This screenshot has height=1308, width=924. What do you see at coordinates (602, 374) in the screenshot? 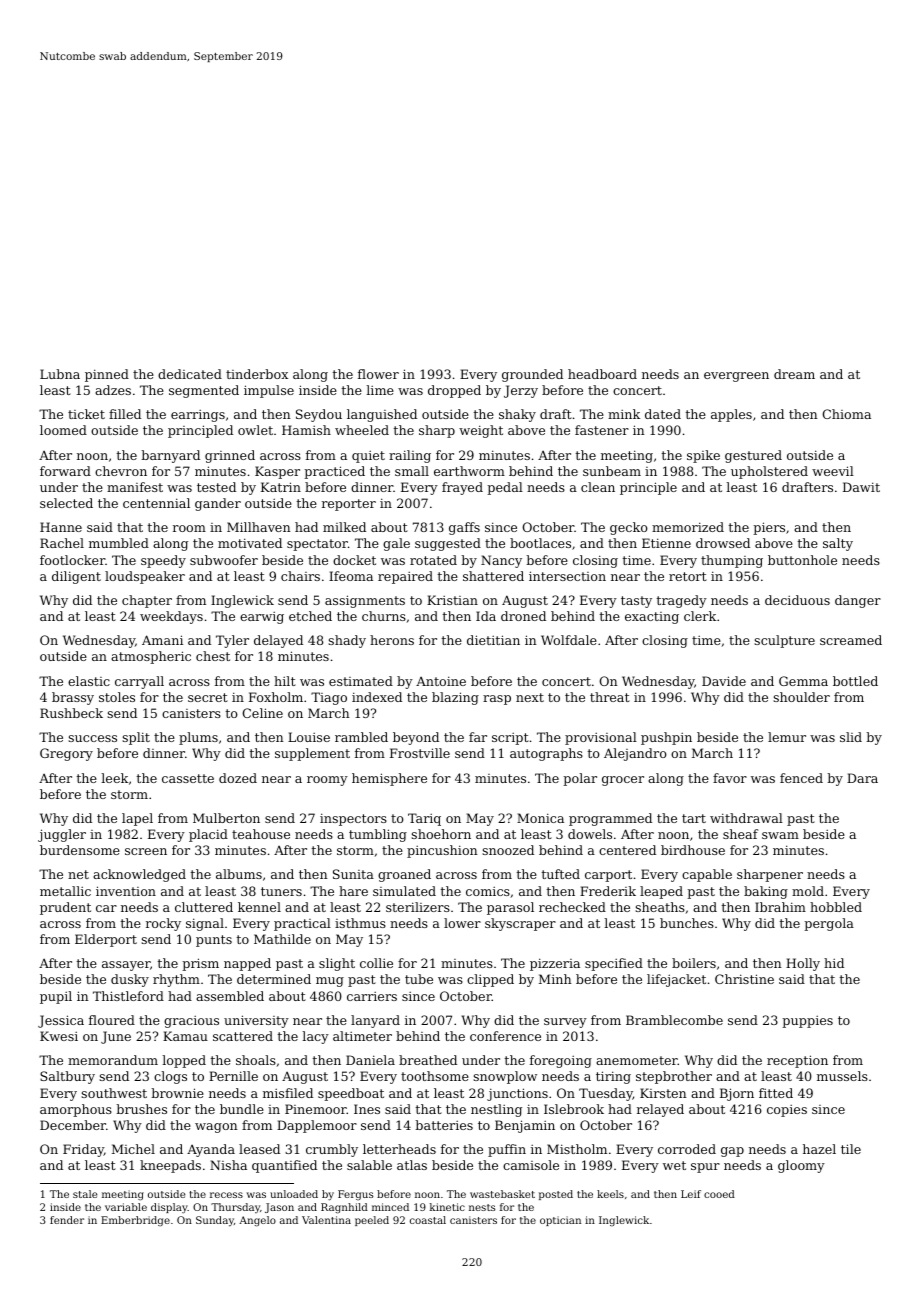
I see `headboard` at bounding box center [602, 374].
